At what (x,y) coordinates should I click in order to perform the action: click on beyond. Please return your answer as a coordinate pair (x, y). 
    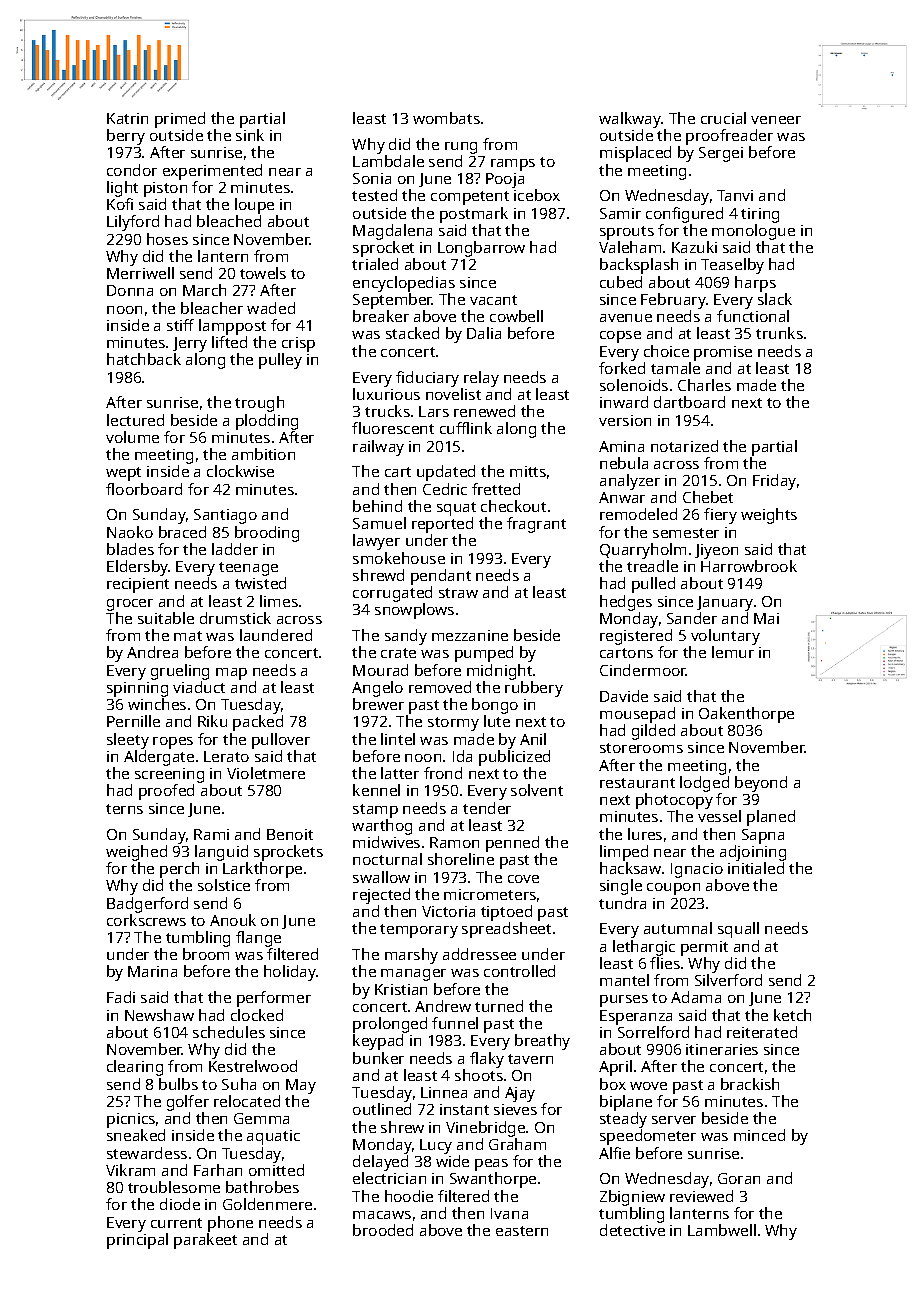
    Looking at the image, I should click on (761, 784).
